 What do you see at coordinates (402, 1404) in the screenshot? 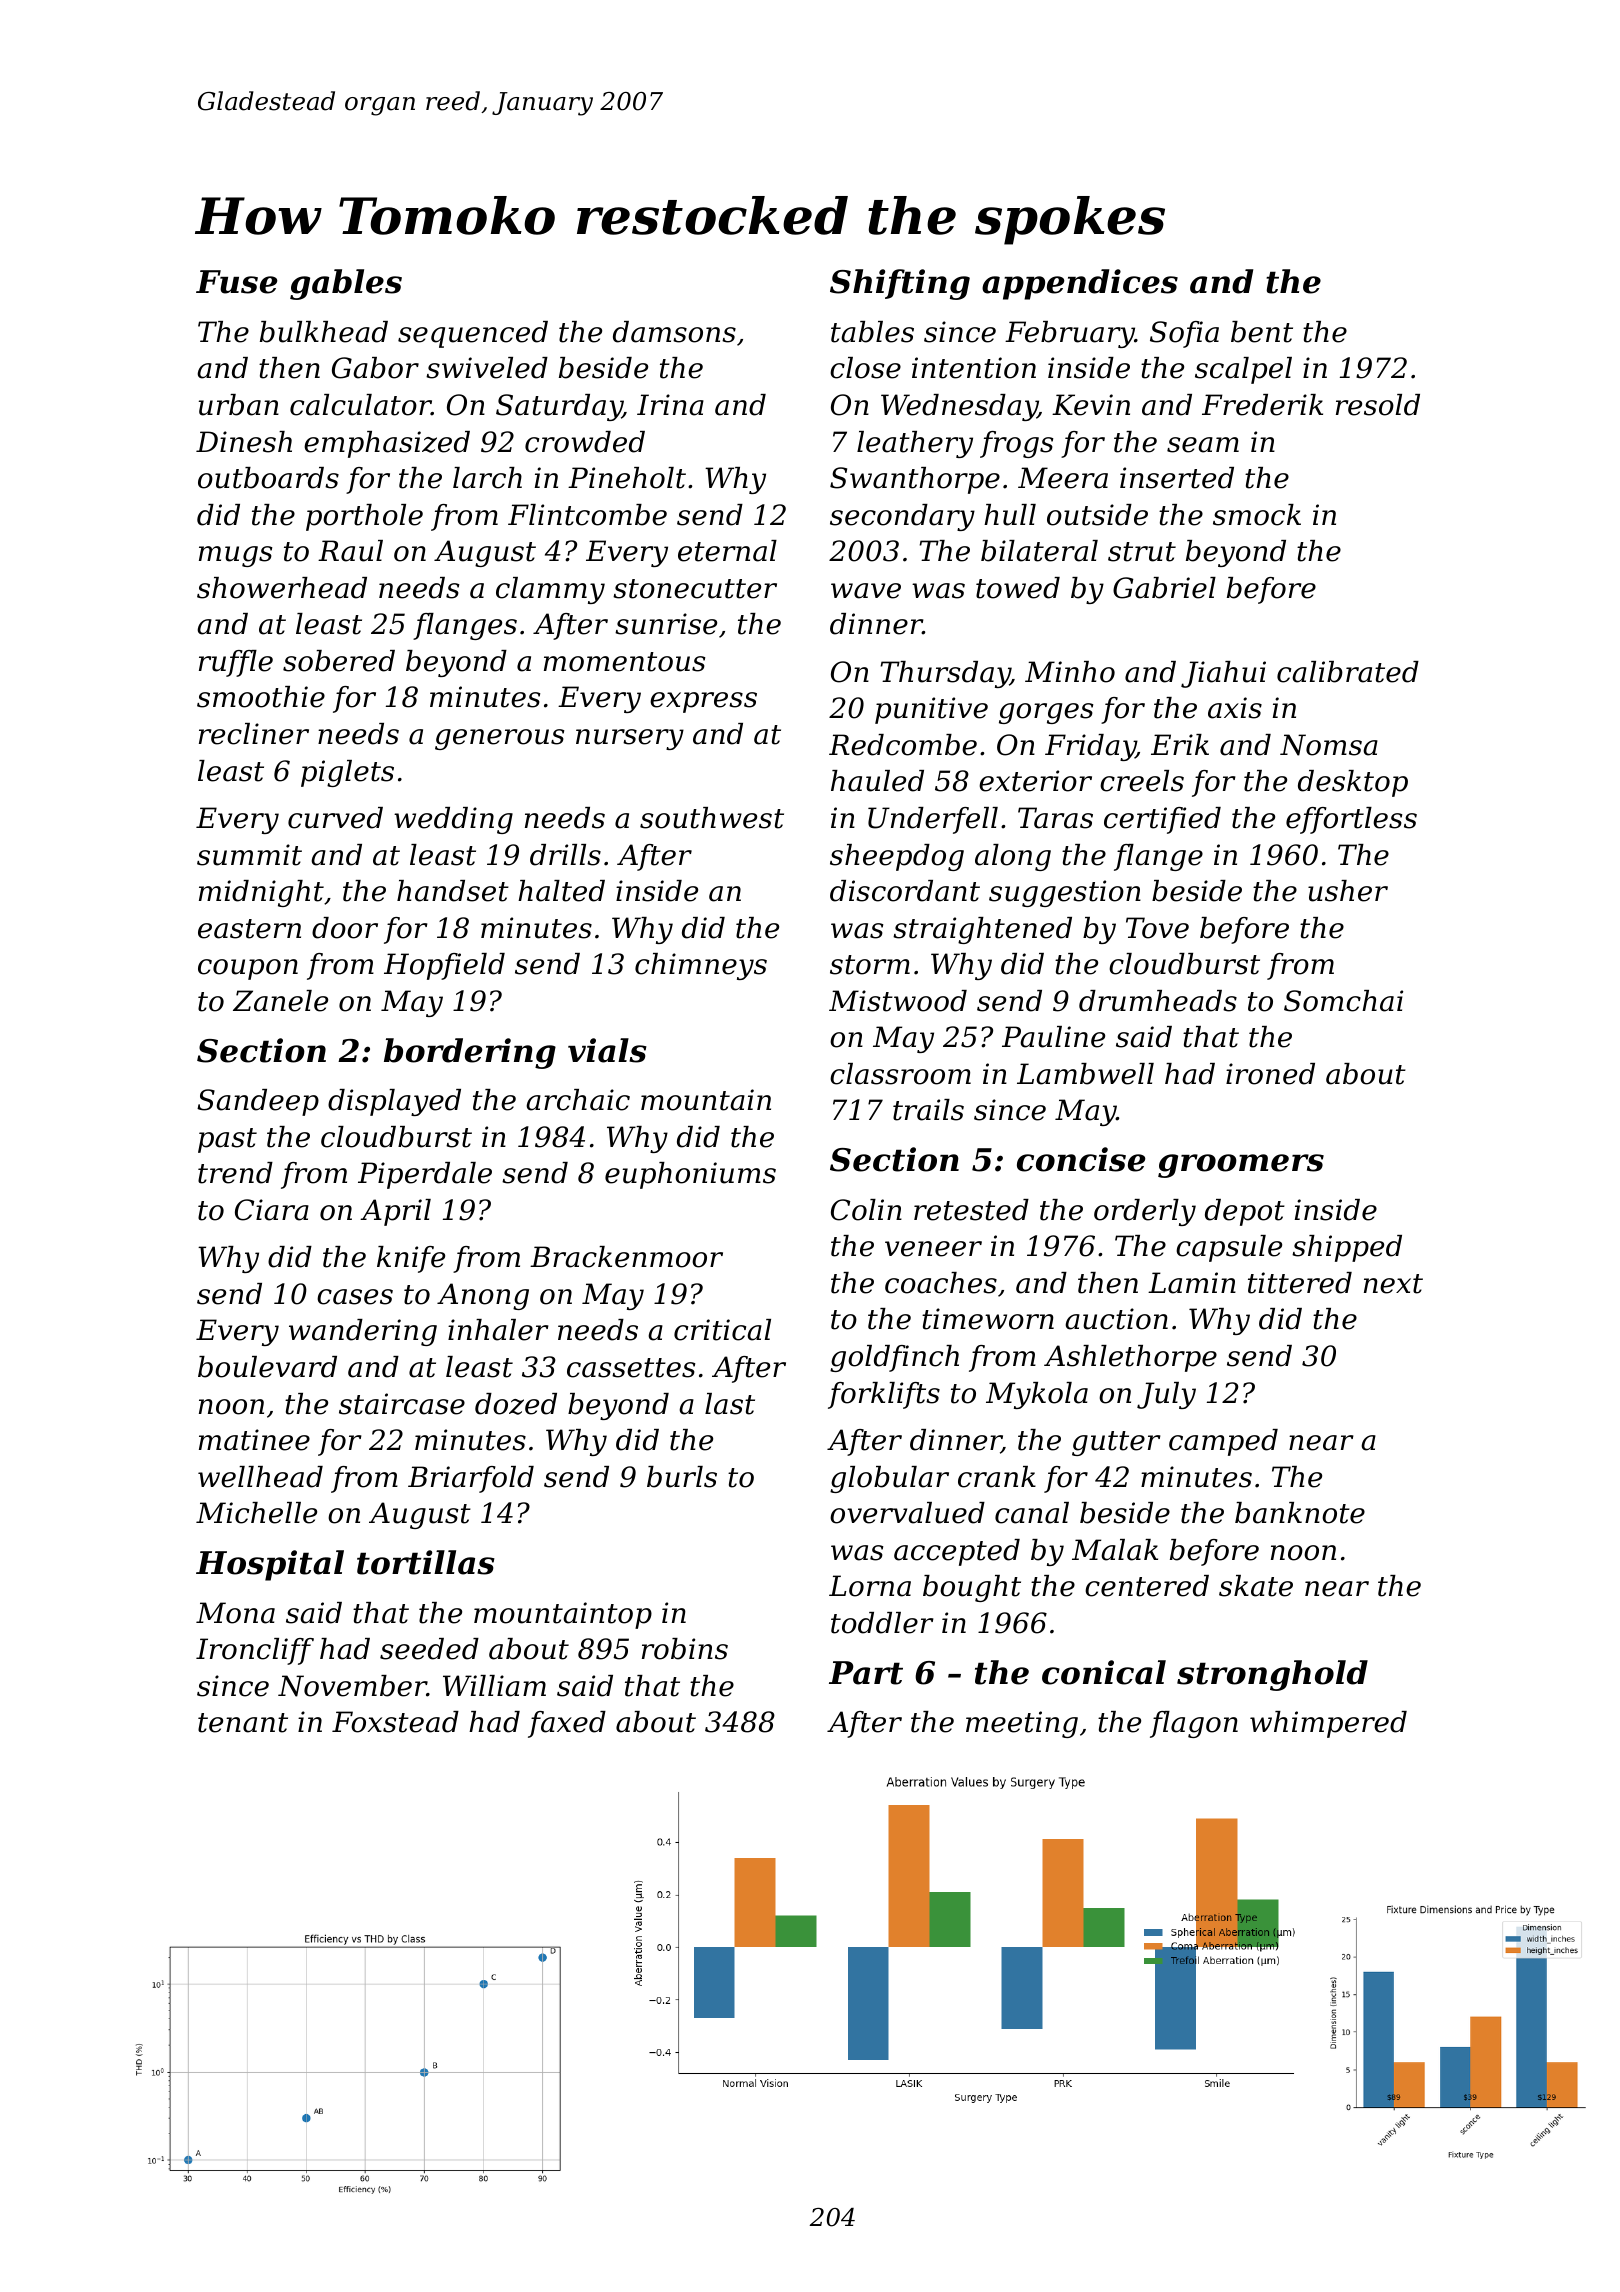
I see `staircase` at bounding box center [402, 1404].
